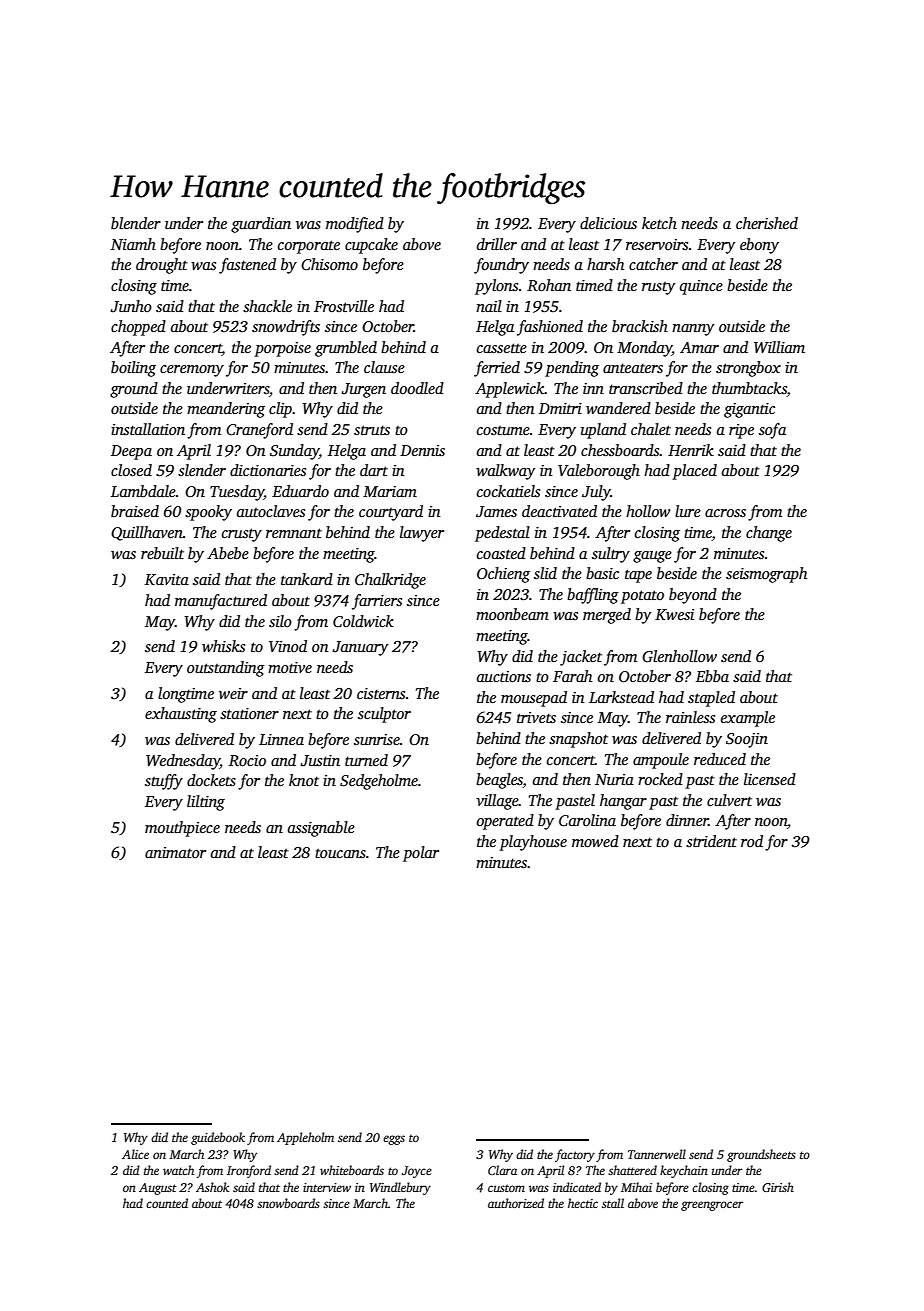 Image resolution: width=924 pixels, height=1311 pixels. I want to click on guardian, so click(261, 225).
